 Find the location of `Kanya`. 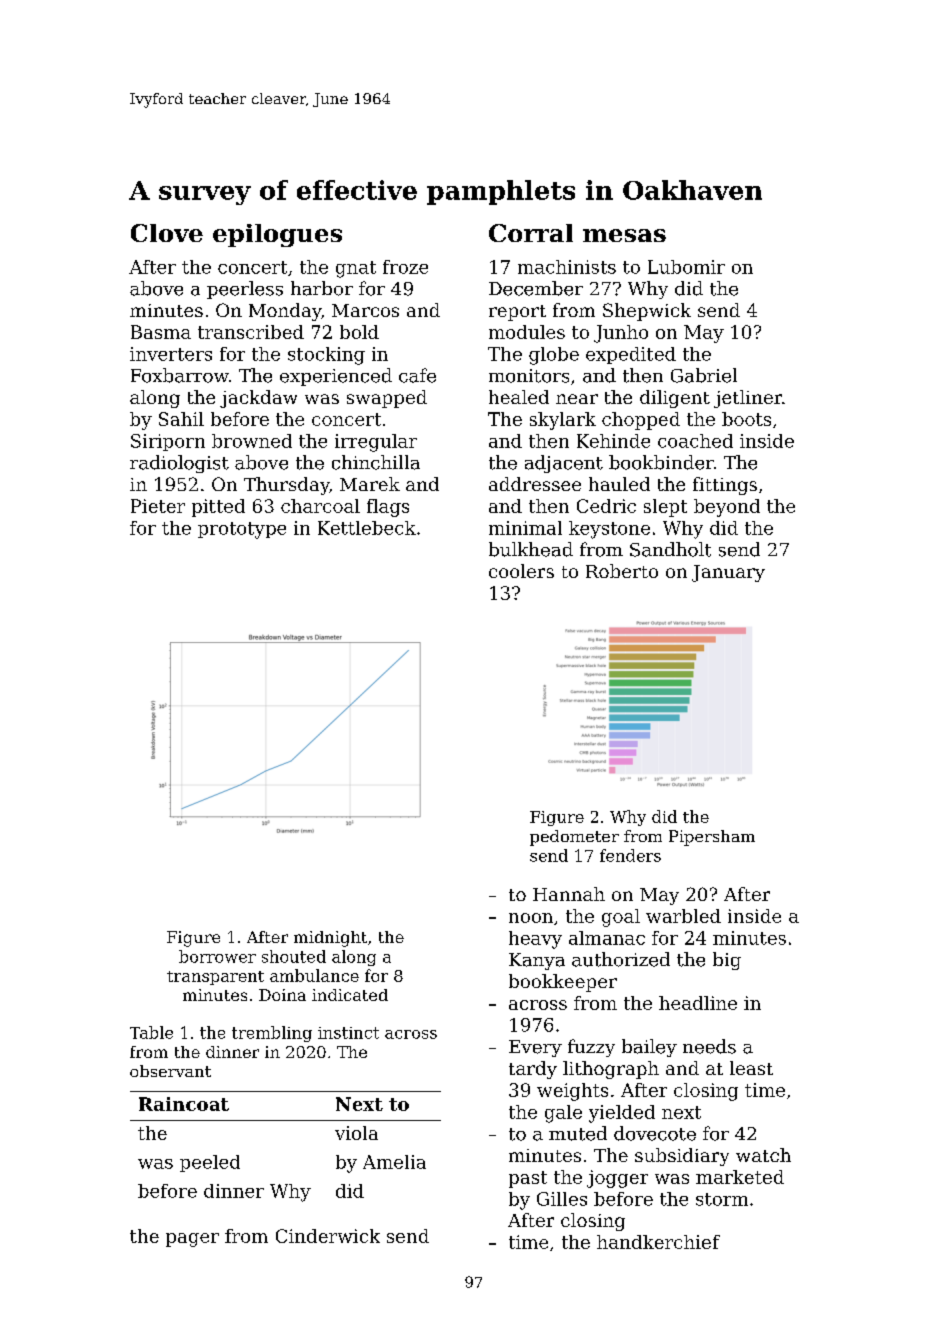

Kanya is located at coordinates (537, 961).
